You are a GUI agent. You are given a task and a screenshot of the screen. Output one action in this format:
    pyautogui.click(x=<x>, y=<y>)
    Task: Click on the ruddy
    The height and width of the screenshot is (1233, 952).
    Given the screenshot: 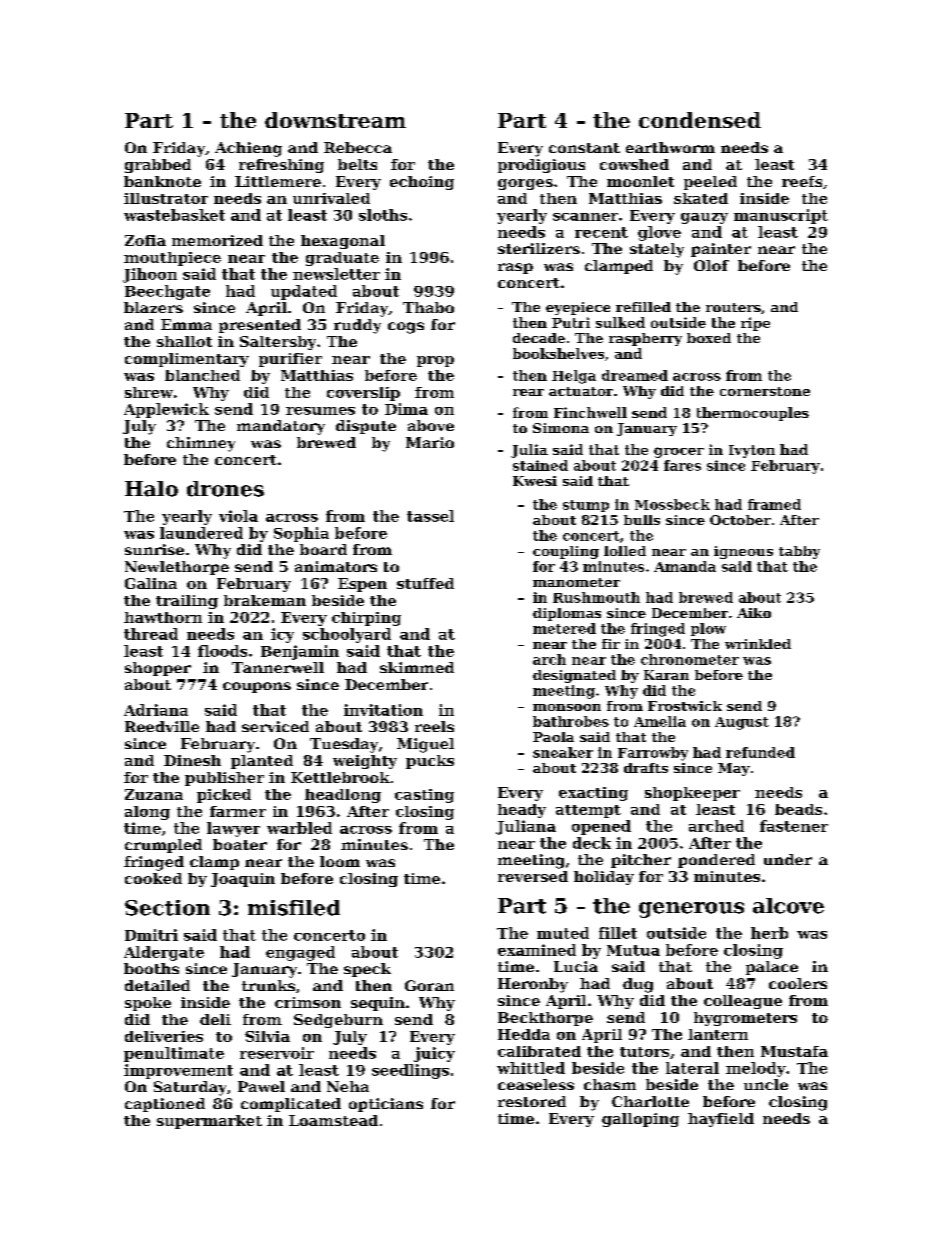 What is the action you would take?
    pyautogui.click(x=357, y=326)
